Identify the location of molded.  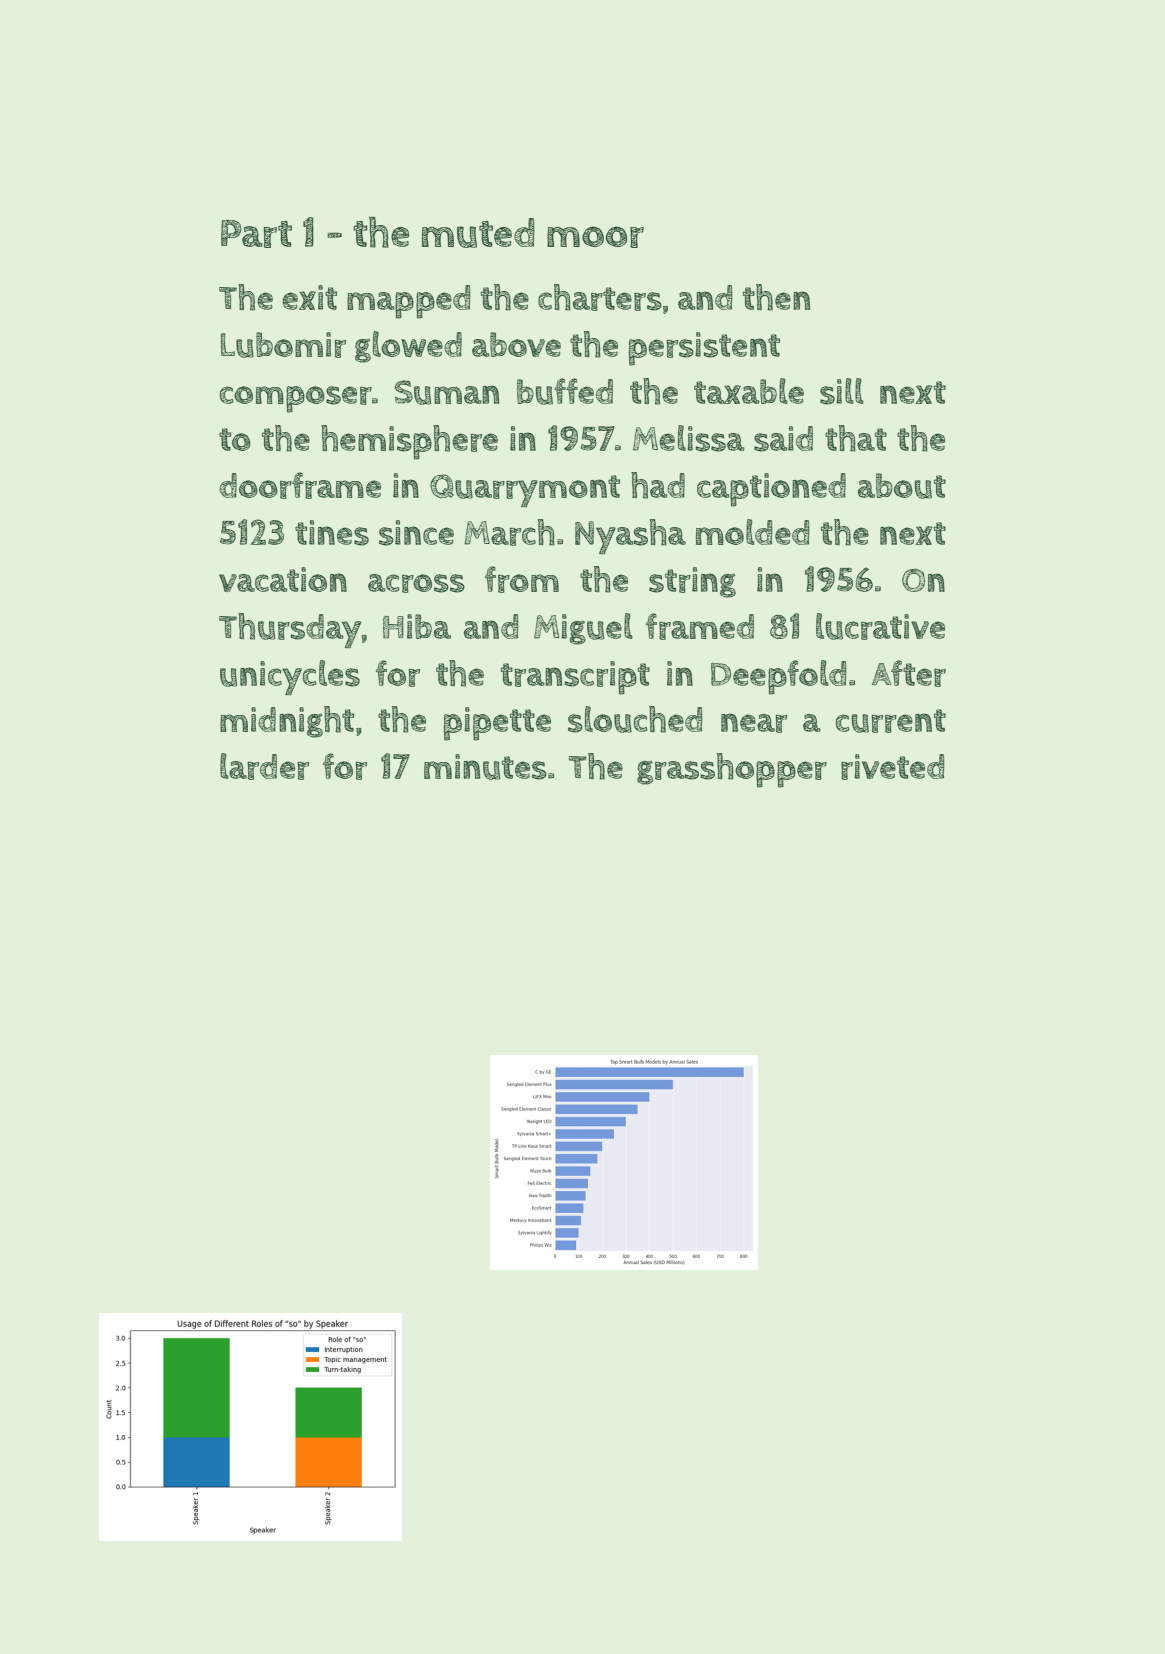
(753, 532).
